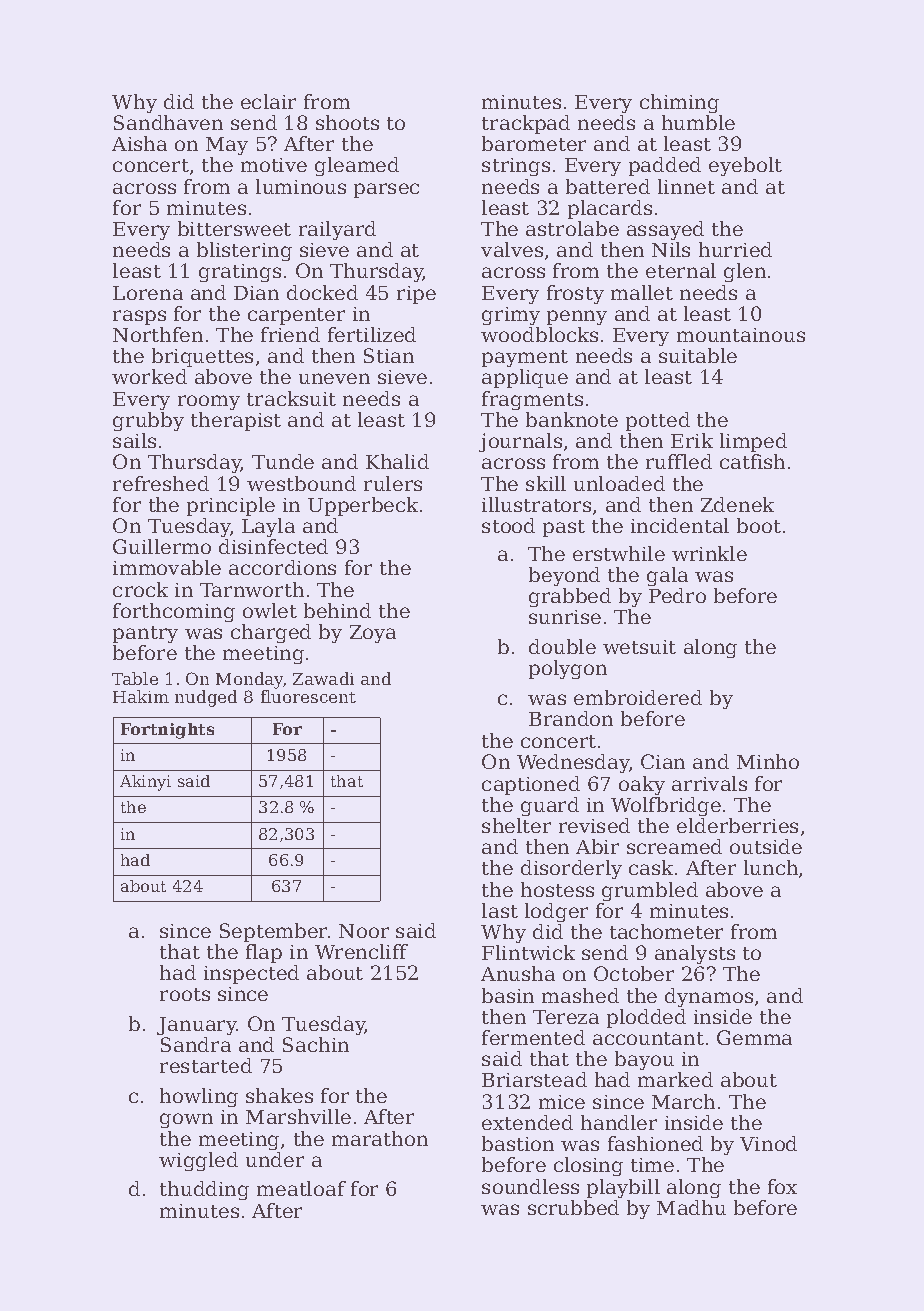  Describe the element at coordinates (679, 103) in the screenshot. I see `chiming` at that location.
